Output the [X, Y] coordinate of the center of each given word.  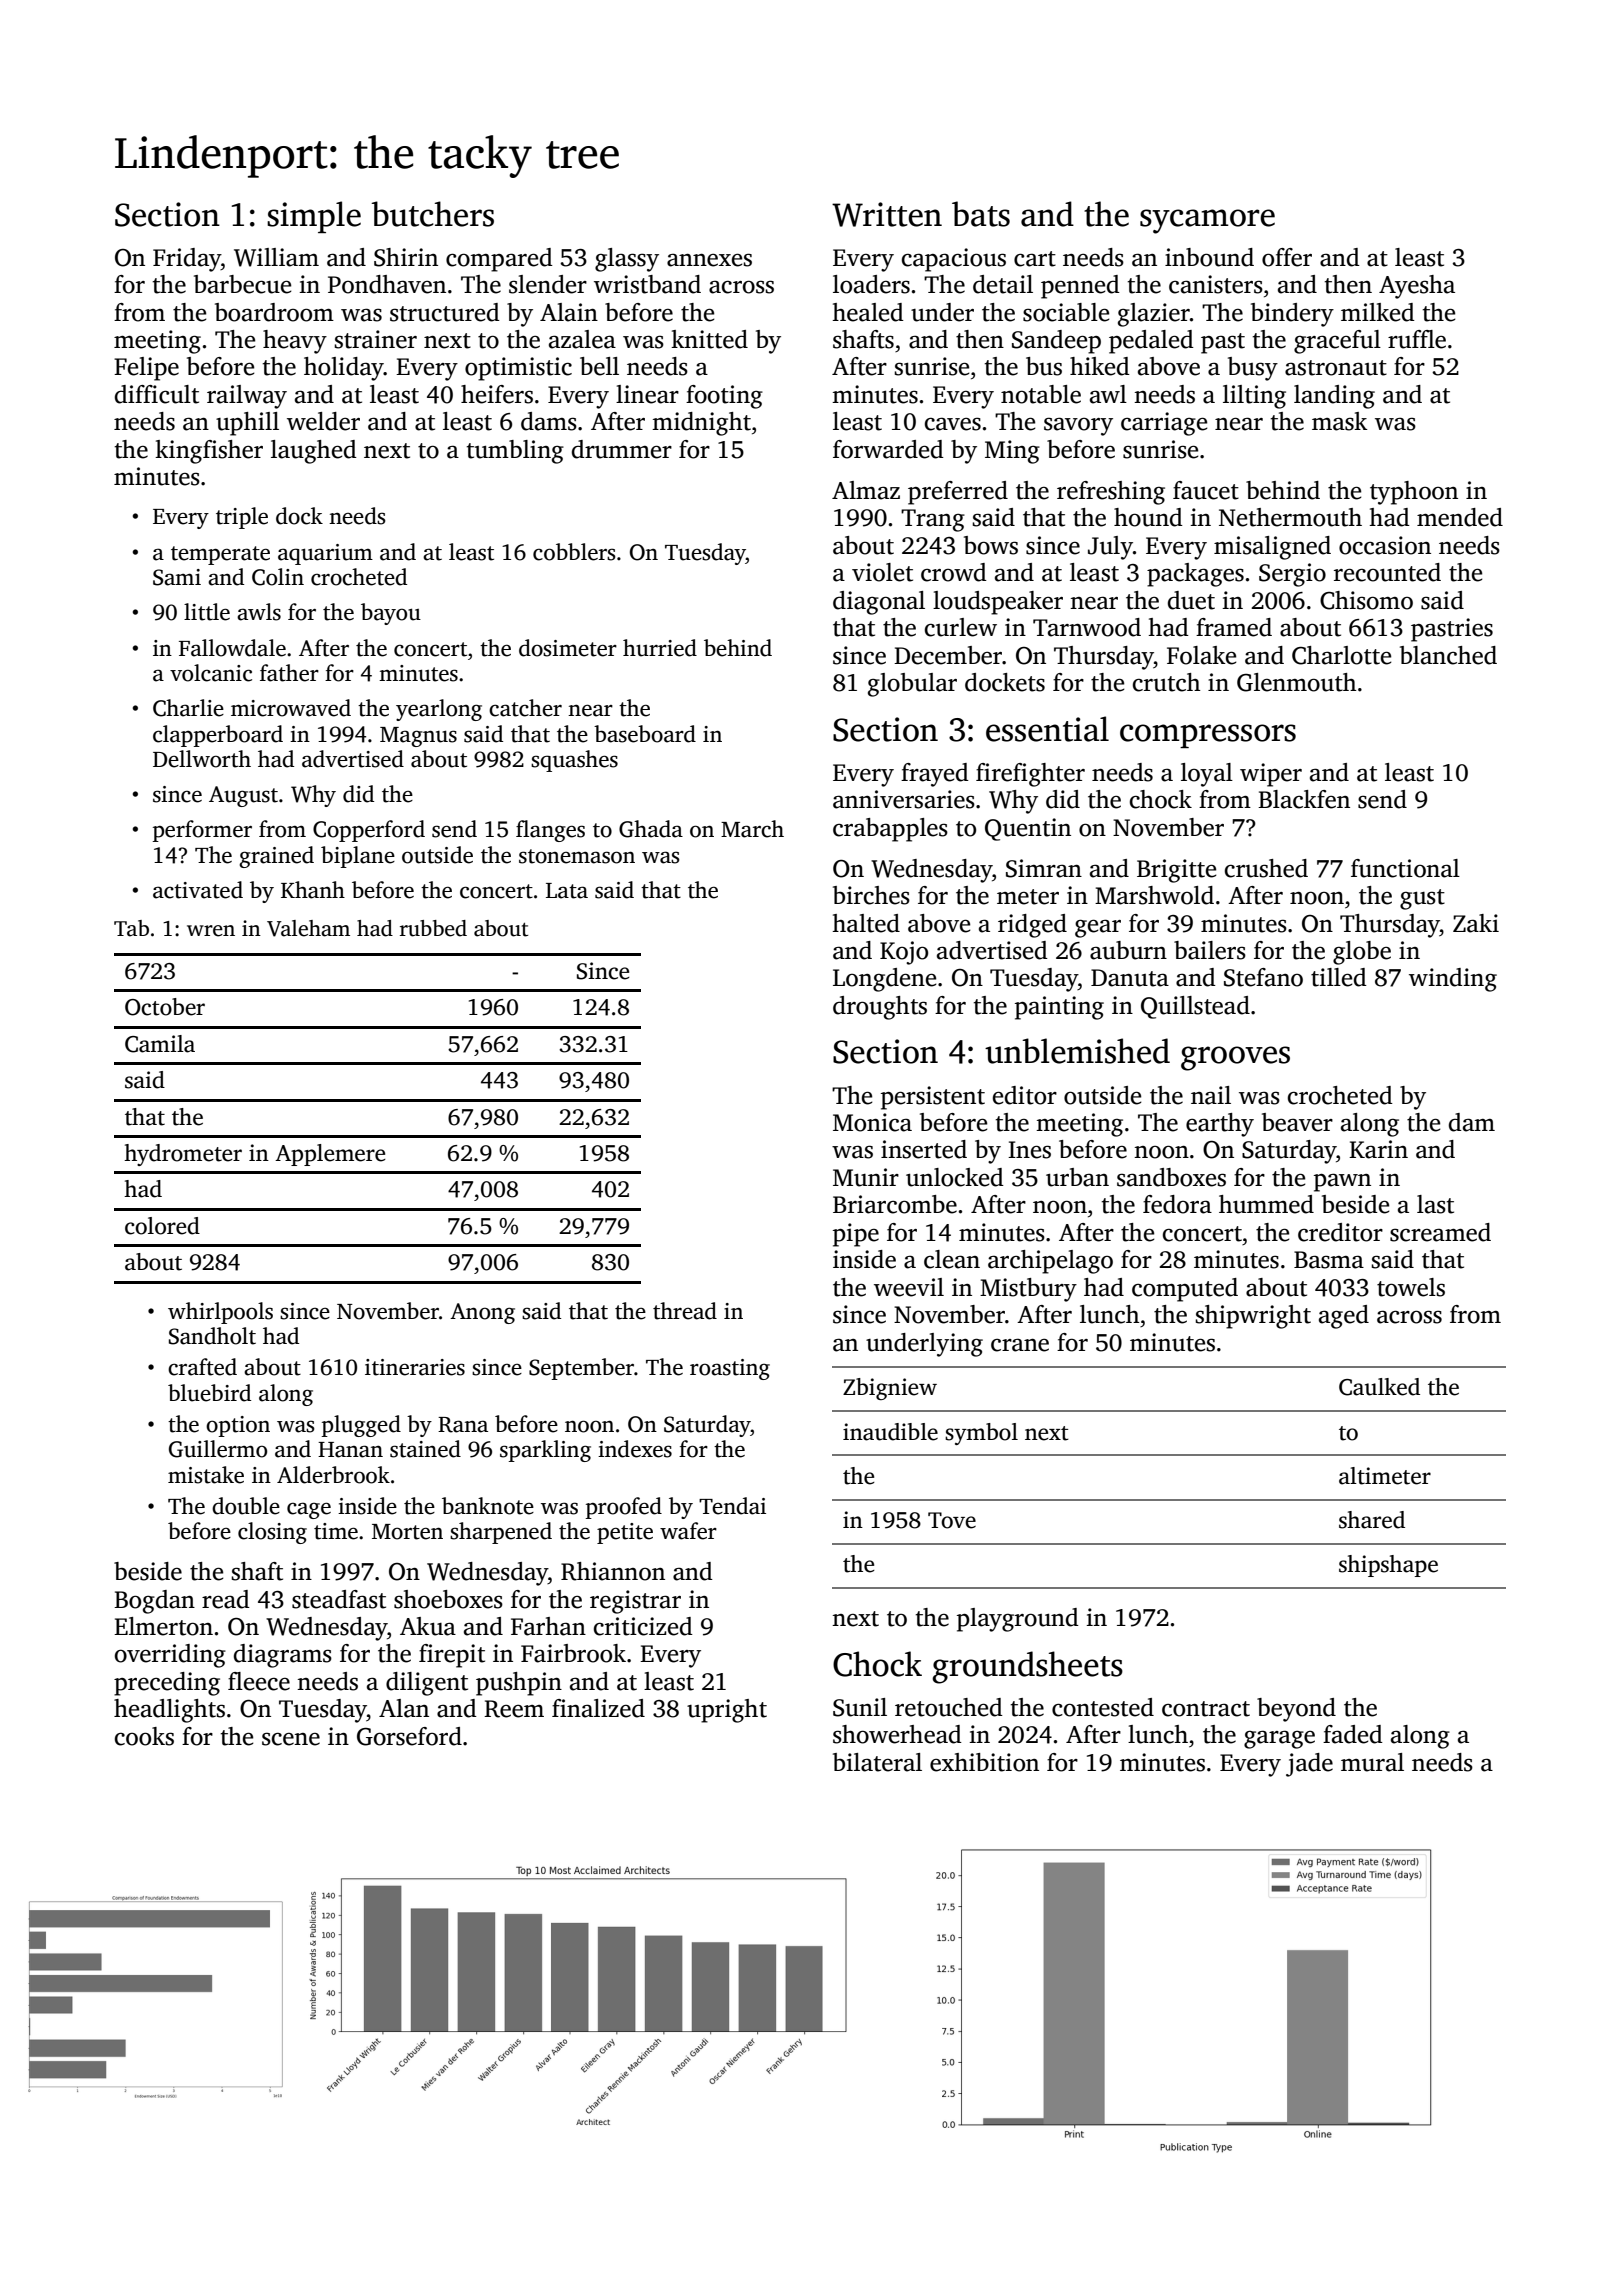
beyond [1296, 1710]
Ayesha [1417, 287]
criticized [643, 1626]
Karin [1378, 1149]
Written [887, 214]
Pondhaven [387, 284]
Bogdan [154, 1602]
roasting [730, 1369]
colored [162, 1226]
